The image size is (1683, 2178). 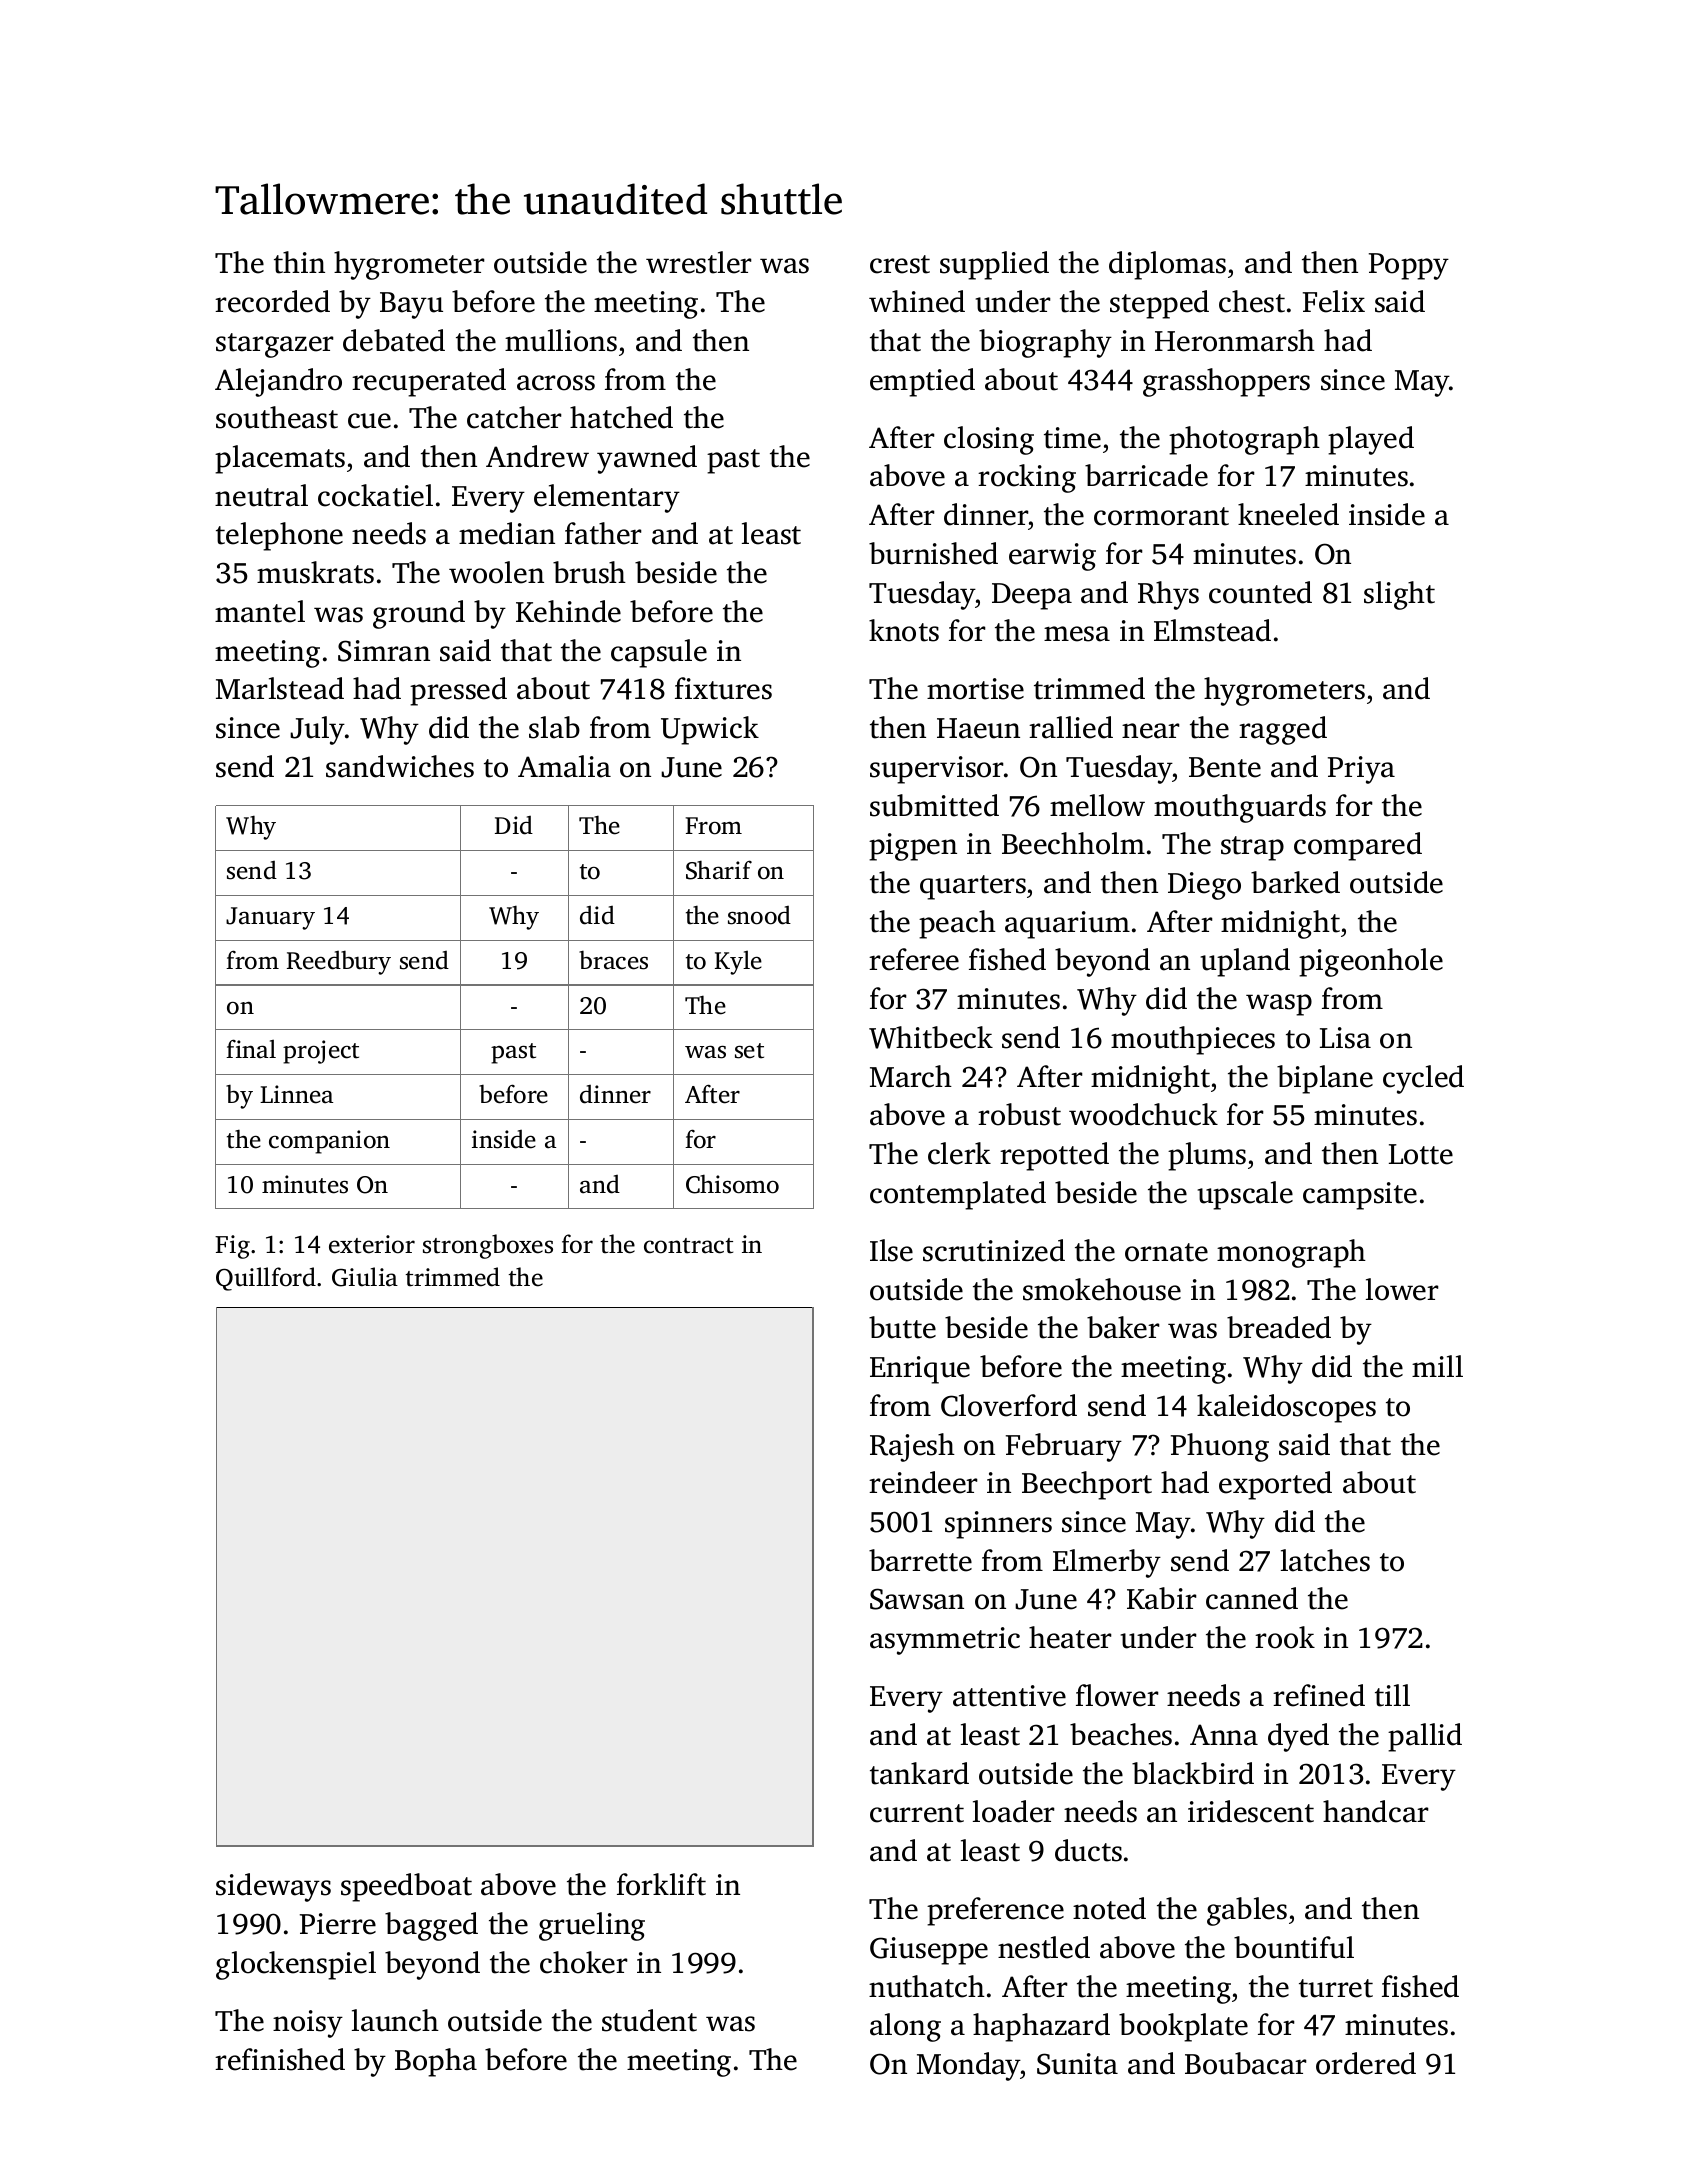 I want to click on supplied, so click(x=994, y=265).
